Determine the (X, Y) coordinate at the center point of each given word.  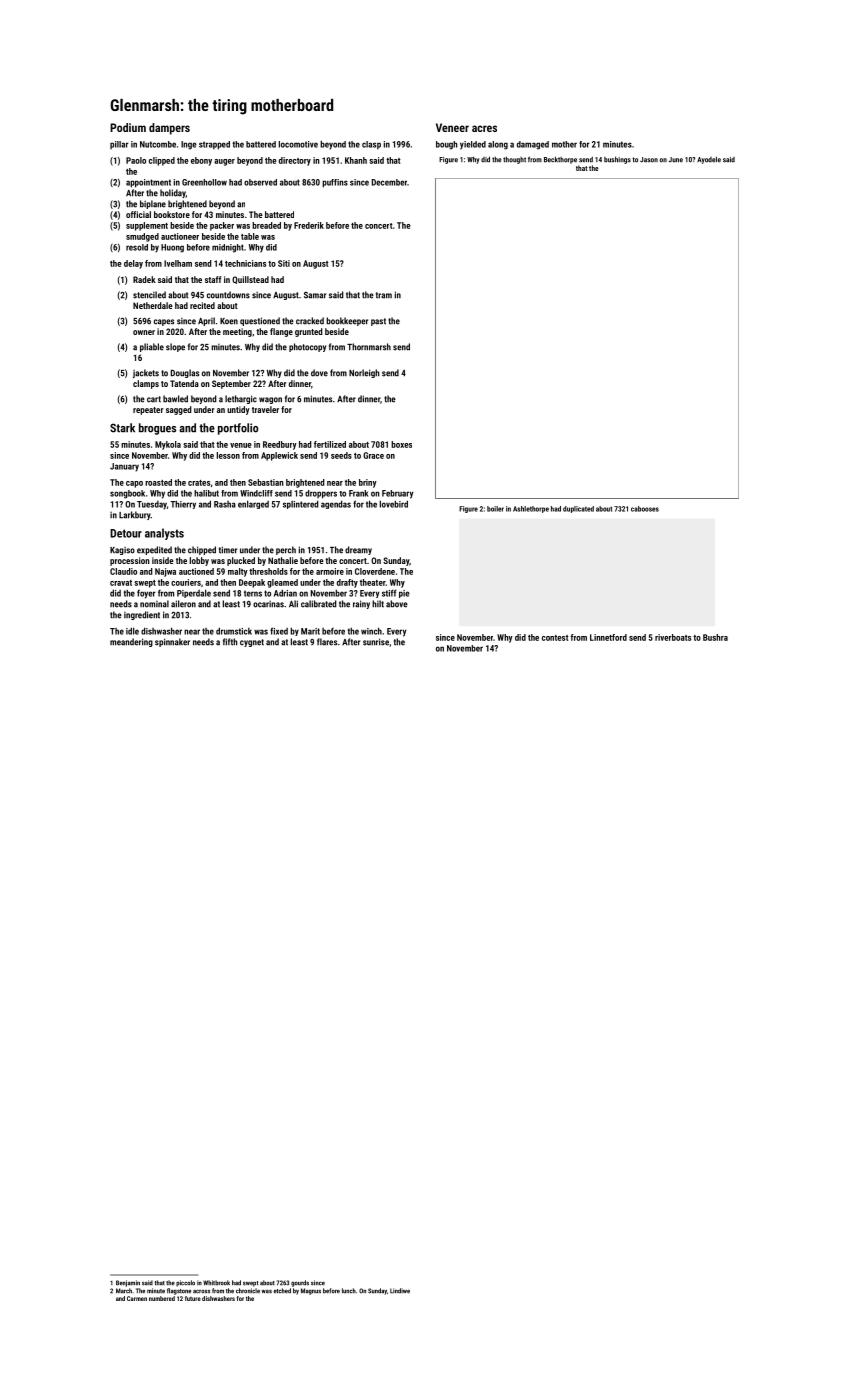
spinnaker (172, 642)
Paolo (136, 160)
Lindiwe (400, 1291)
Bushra (715, 637)
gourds (300, 1283)
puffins (335, 183)
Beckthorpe (560, 160)
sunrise (376, 642)
